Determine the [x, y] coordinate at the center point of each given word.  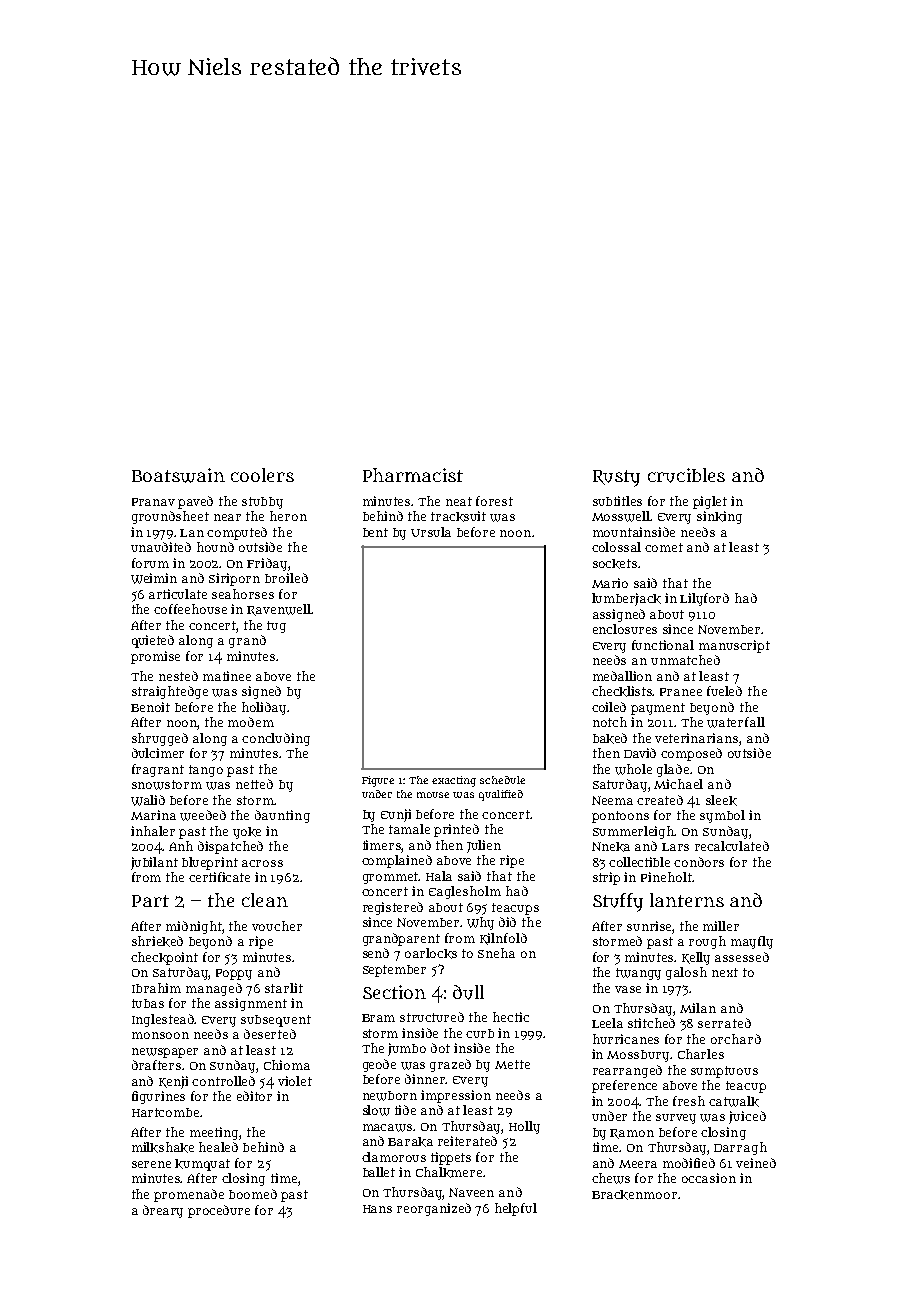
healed [218, 1147]
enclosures [625, 629]
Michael [678, 784]
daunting [282, 816]
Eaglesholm [465, 892]
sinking [719, 517]
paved [195, 502]
